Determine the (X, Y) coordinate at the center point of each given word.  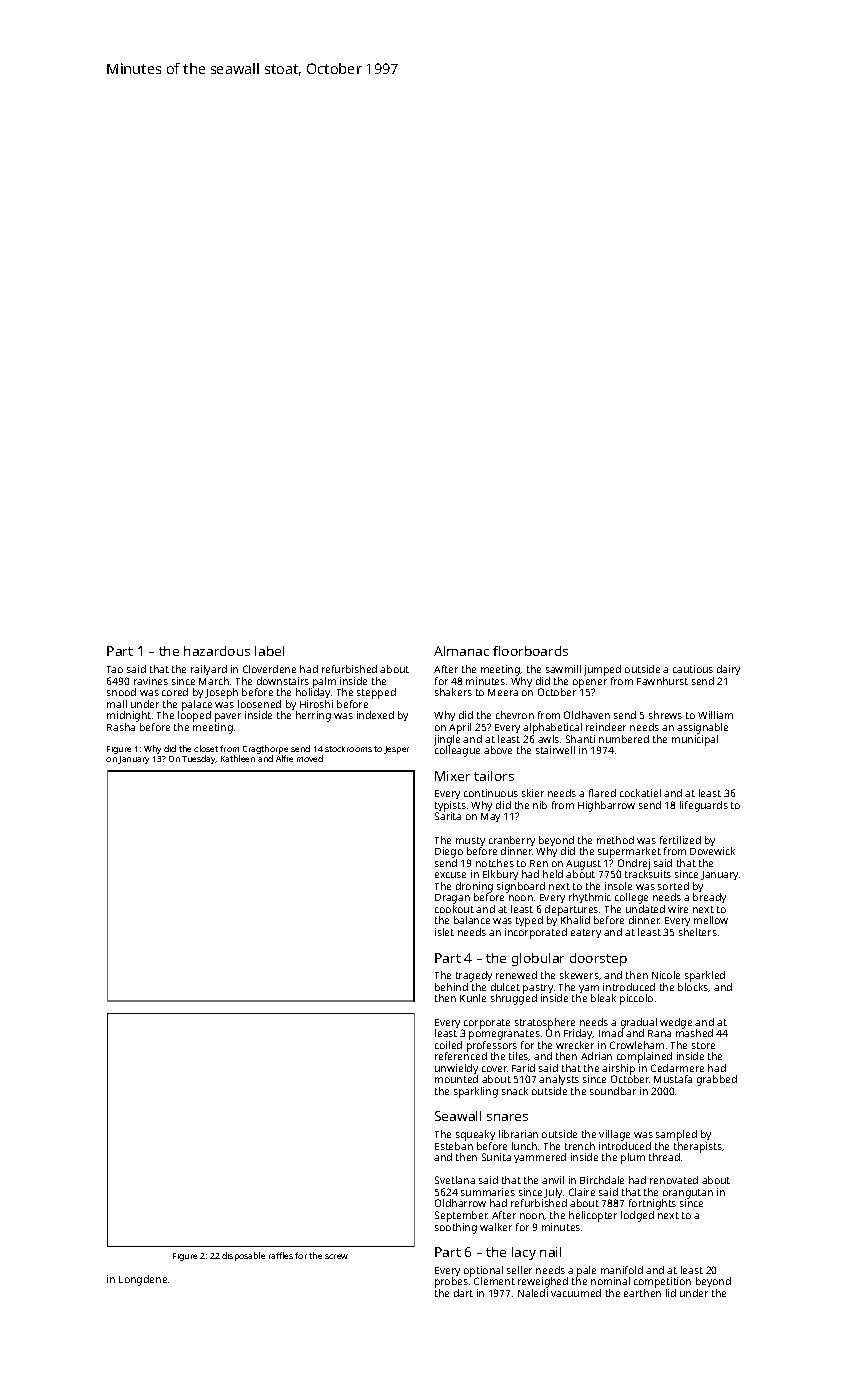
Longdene (143, 1280)
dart (463, 1293)
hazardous (217, 651)
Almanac (461, 651)
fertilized (680, 840)
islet (444, 932)
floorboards (530, 651)
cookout (454, 909)
